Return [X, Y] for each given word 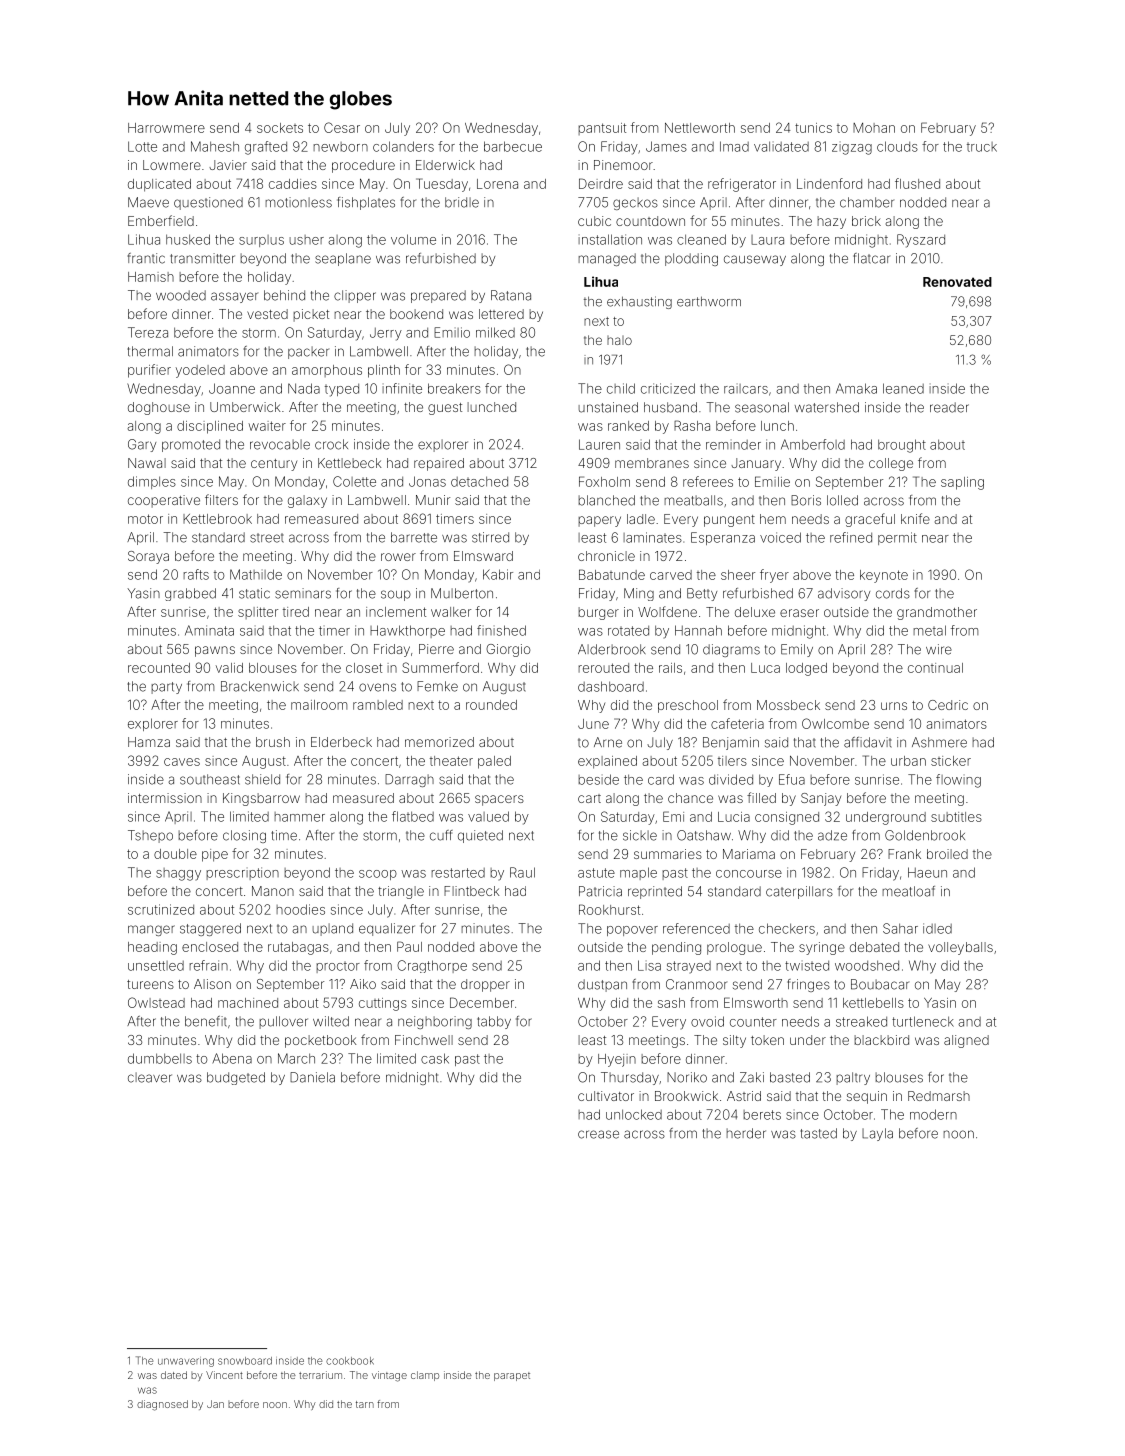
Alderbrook [612, 649]
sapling [962, 483]
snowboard [245, 1361]
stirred [490, 537]
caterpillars [799, 892]
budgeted [236, 1078]
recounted [159, 668]
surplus [261, 241]
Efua [792, 779]
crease [598, 1134]
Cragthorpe [432, 966]
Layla [877, 1134]
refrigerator [742, 185]
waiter [267, 426]
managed [607, 259]
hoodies [300, 909]
